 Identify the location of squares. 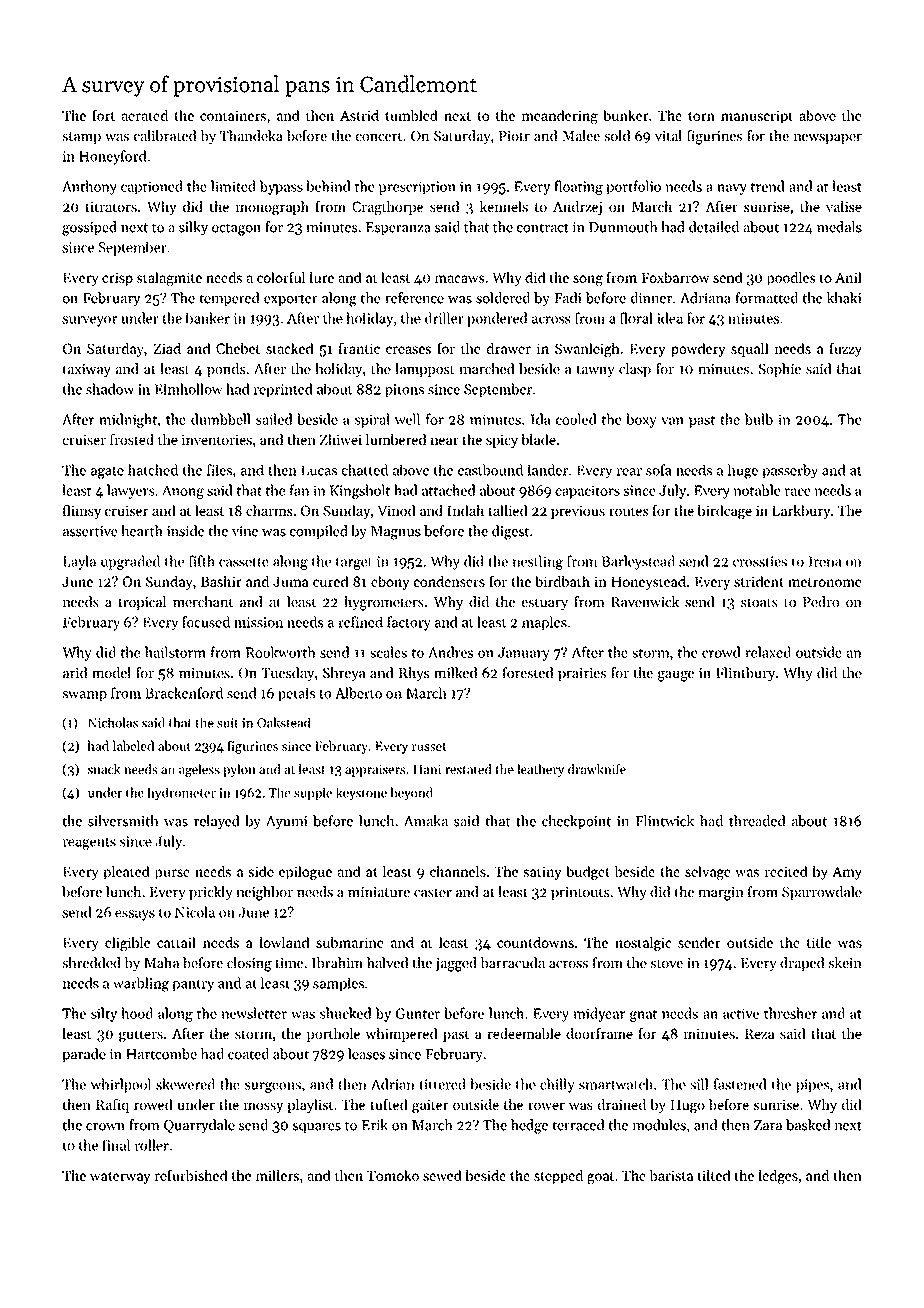
(317, 1128).
